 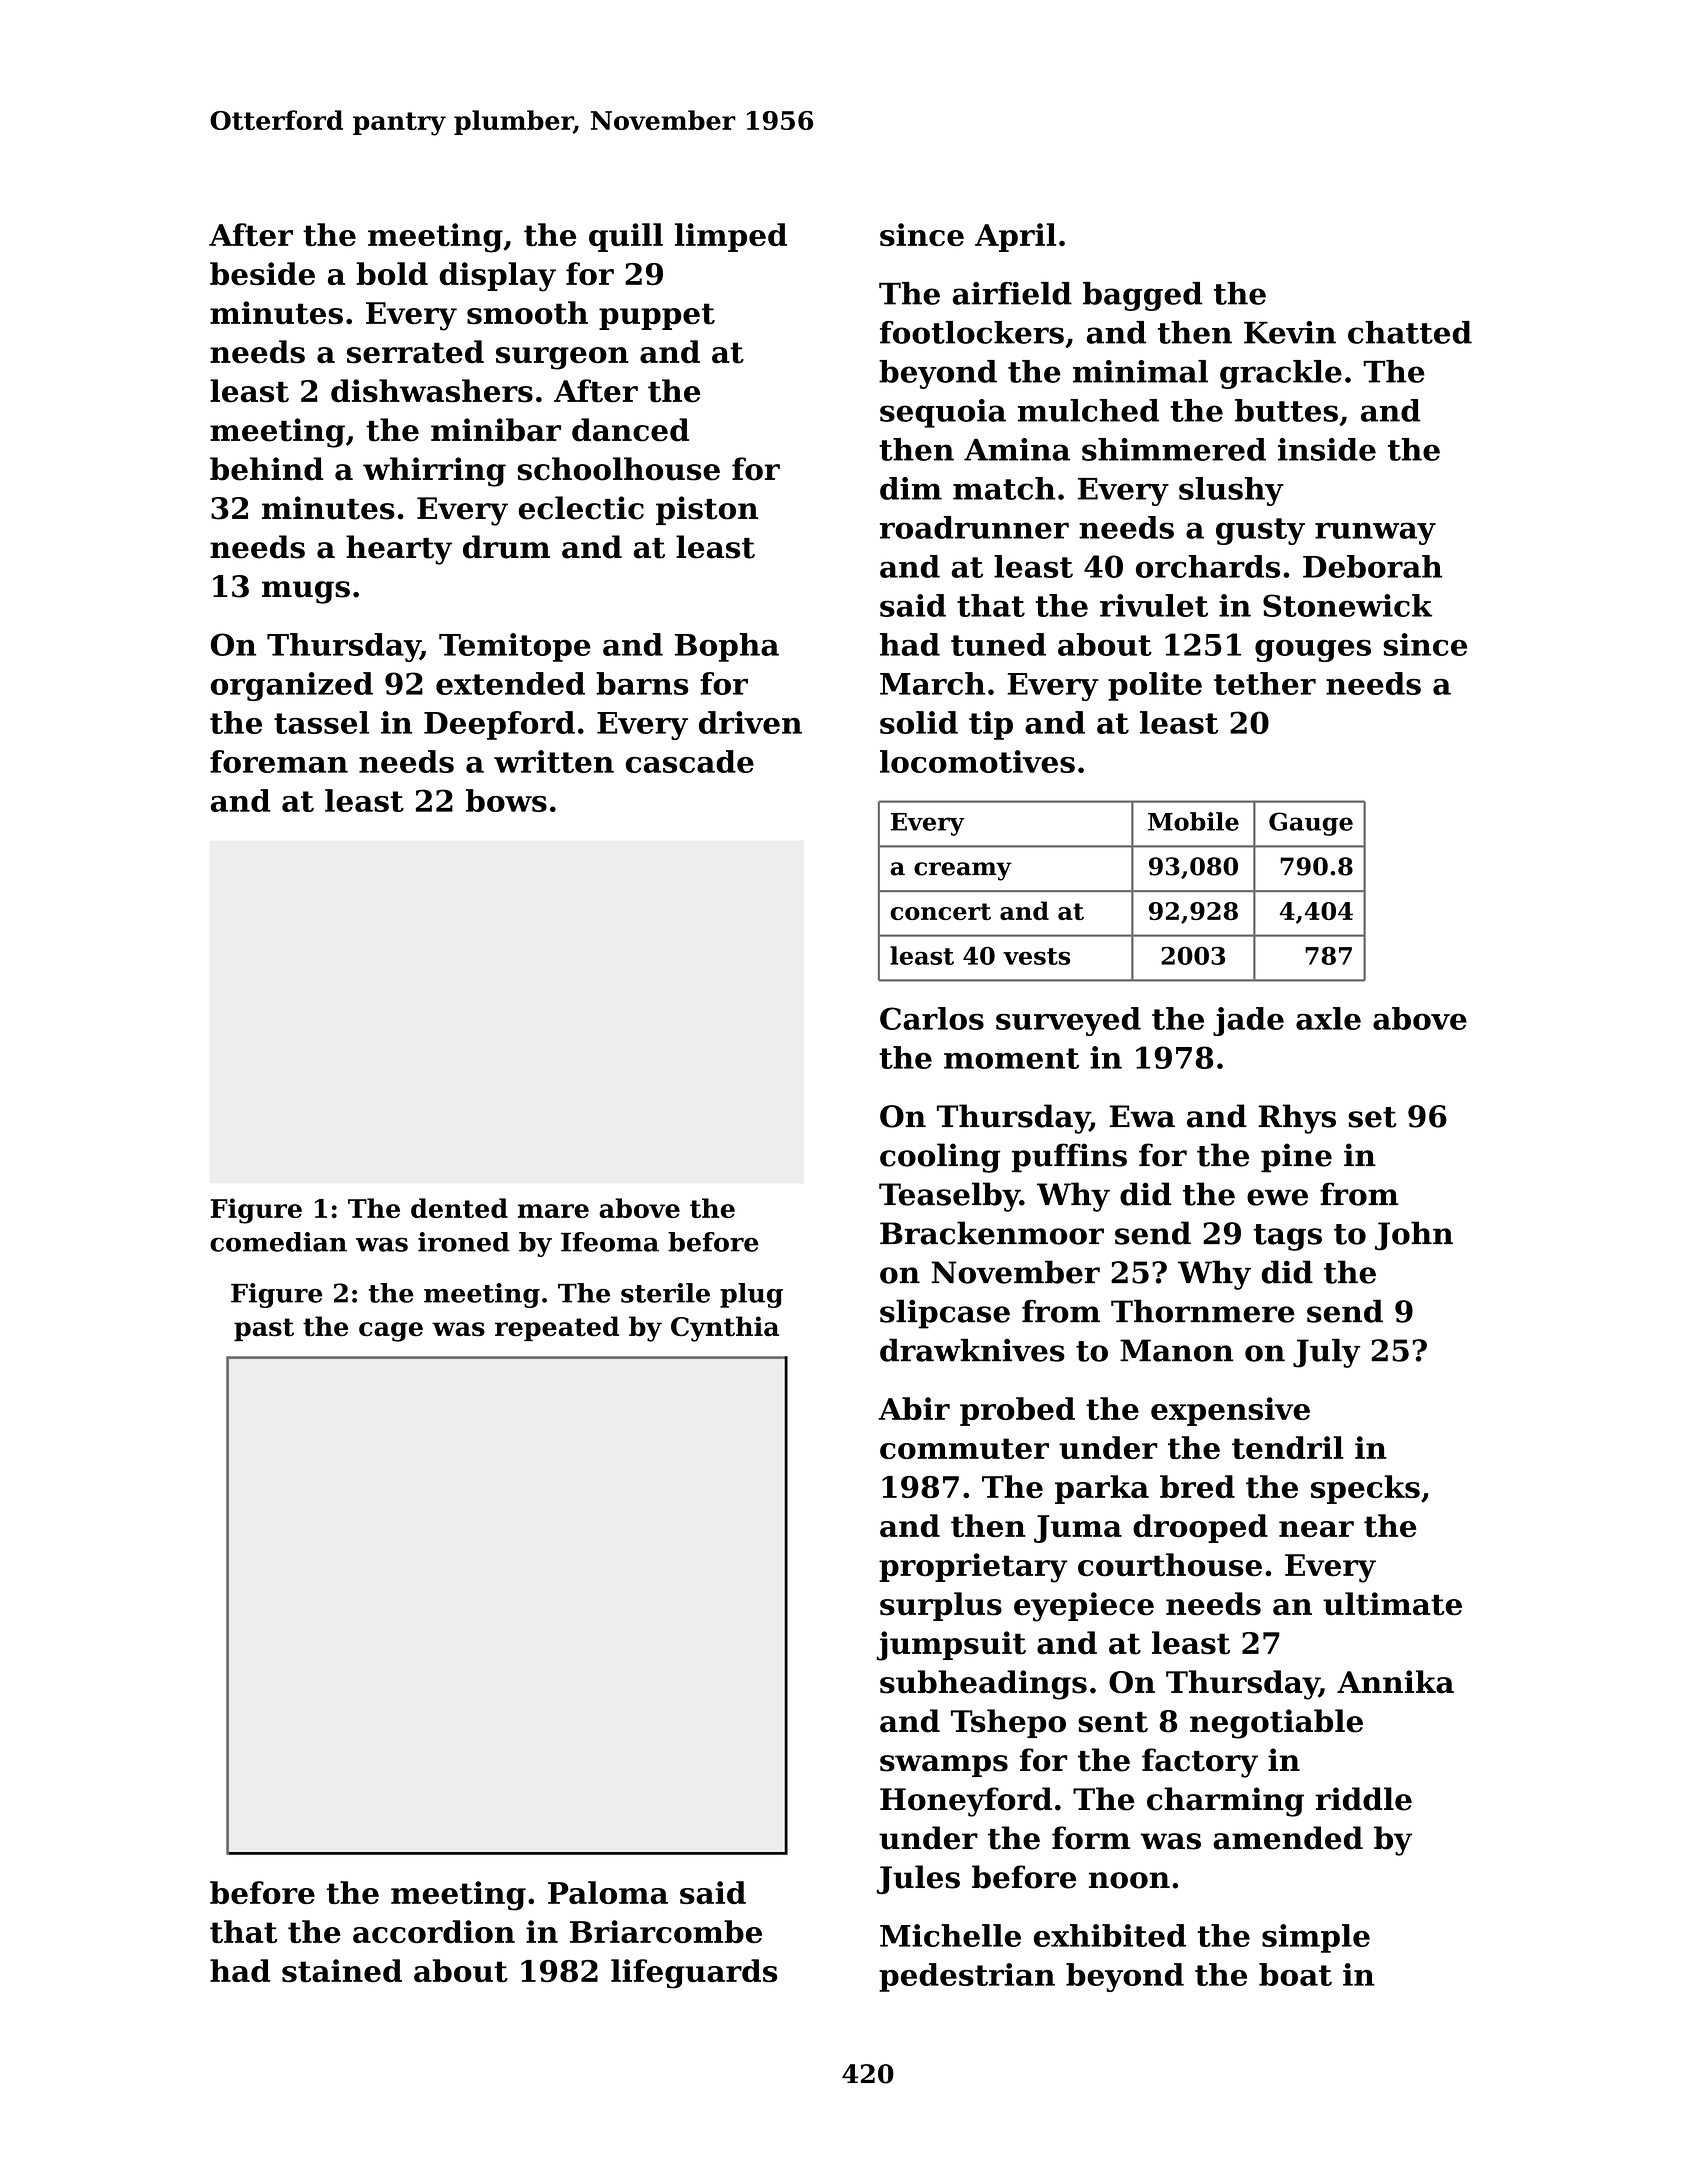 What do you see at coordinates (459, 1208) in the document?
I see `dented` at bounding box center [459, 1208].
